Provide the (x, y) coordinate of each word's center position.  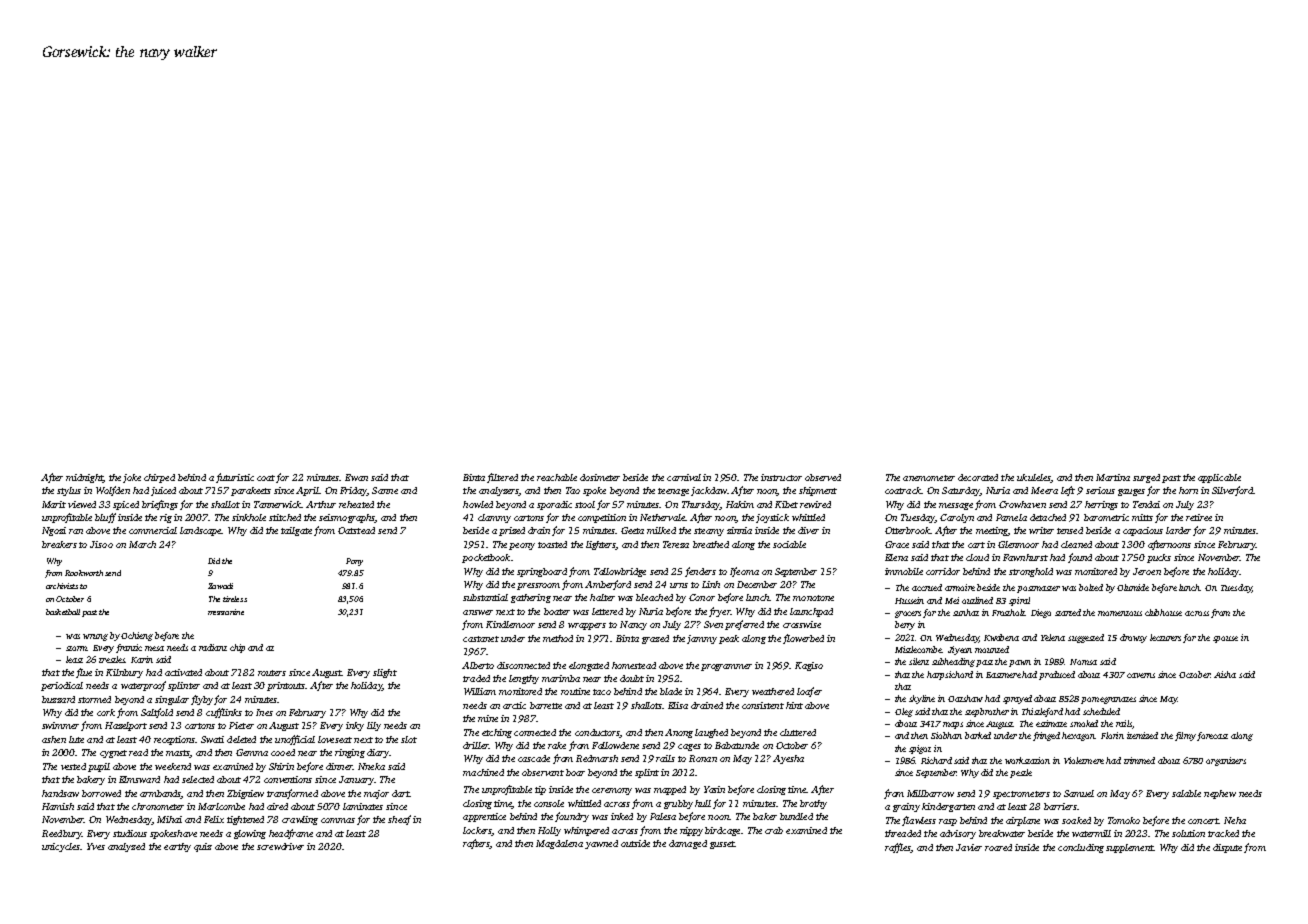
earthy (177, 847)
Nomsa (1083, 662)
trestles (112, 659)
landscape (201, 531)
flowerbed (803, 639)
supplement (1129, 848)
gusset (722, 845)
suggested (1086, 638)
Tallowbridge (620, 572)
